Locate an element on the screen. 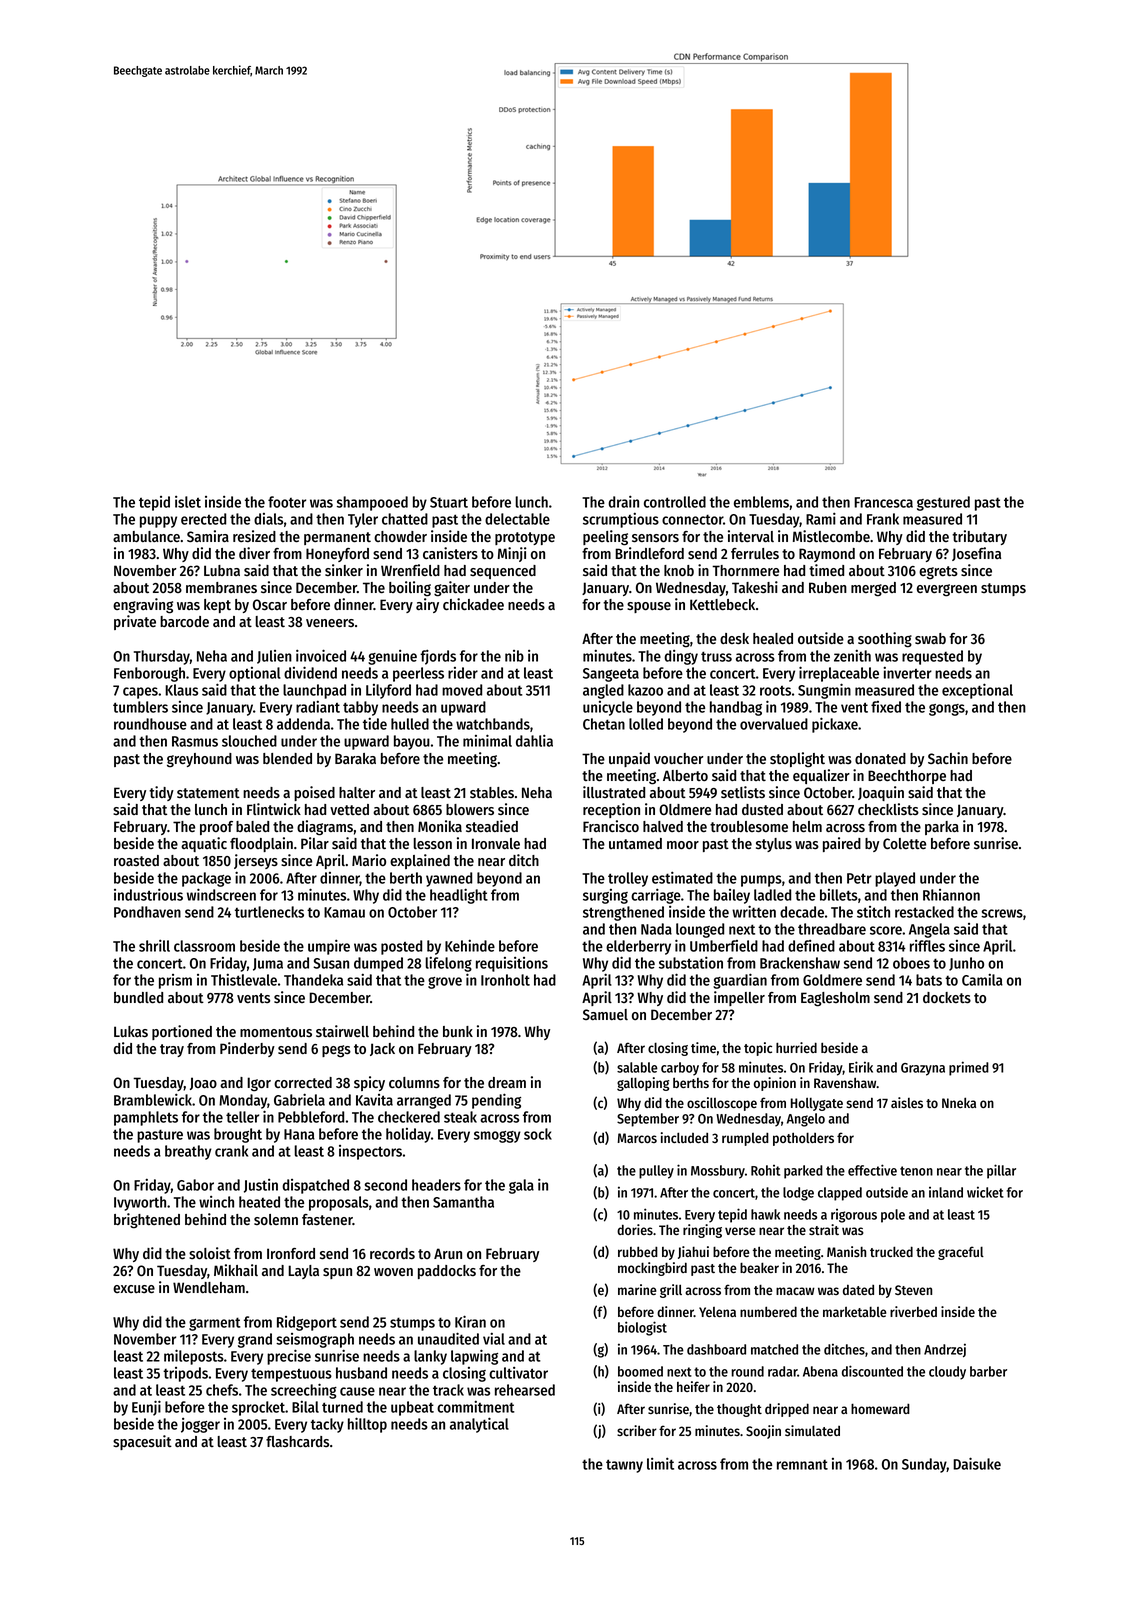 Image resolution: width=1140 pixels, height=1613 pixels. setlists is located at coordinates (743, 792).
